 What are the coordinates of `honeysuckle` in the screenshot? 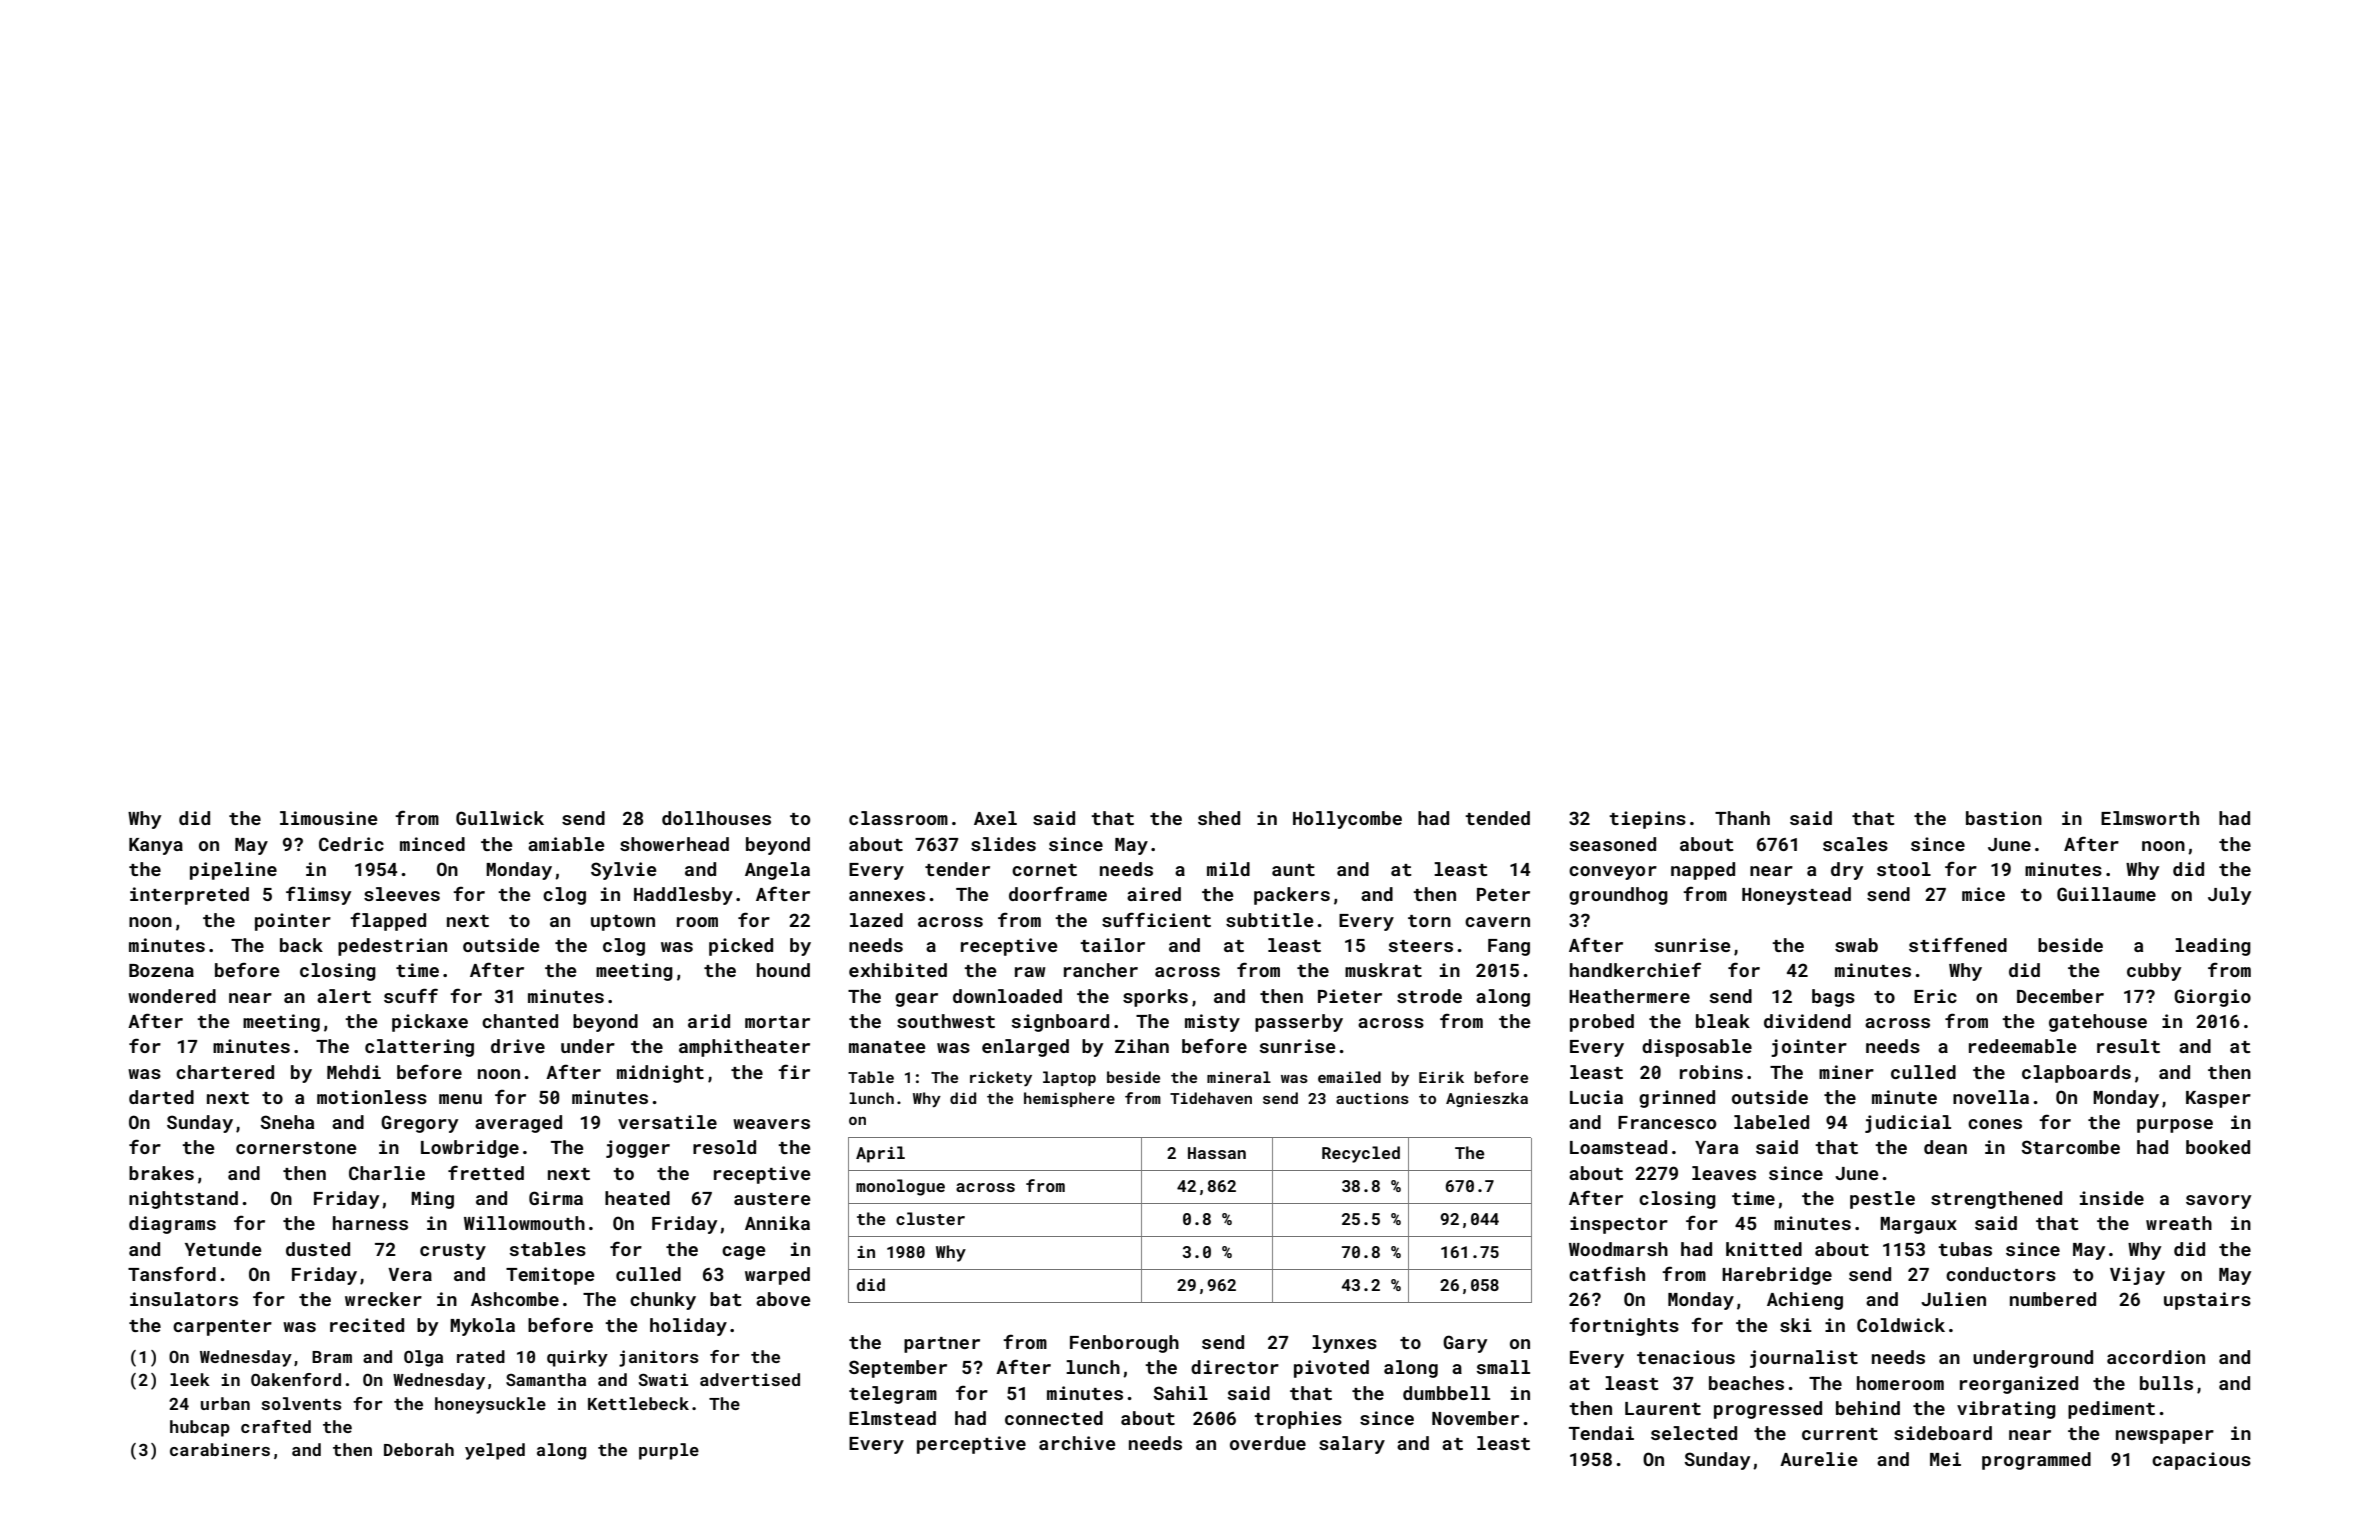 It's located at (490, 1405).
